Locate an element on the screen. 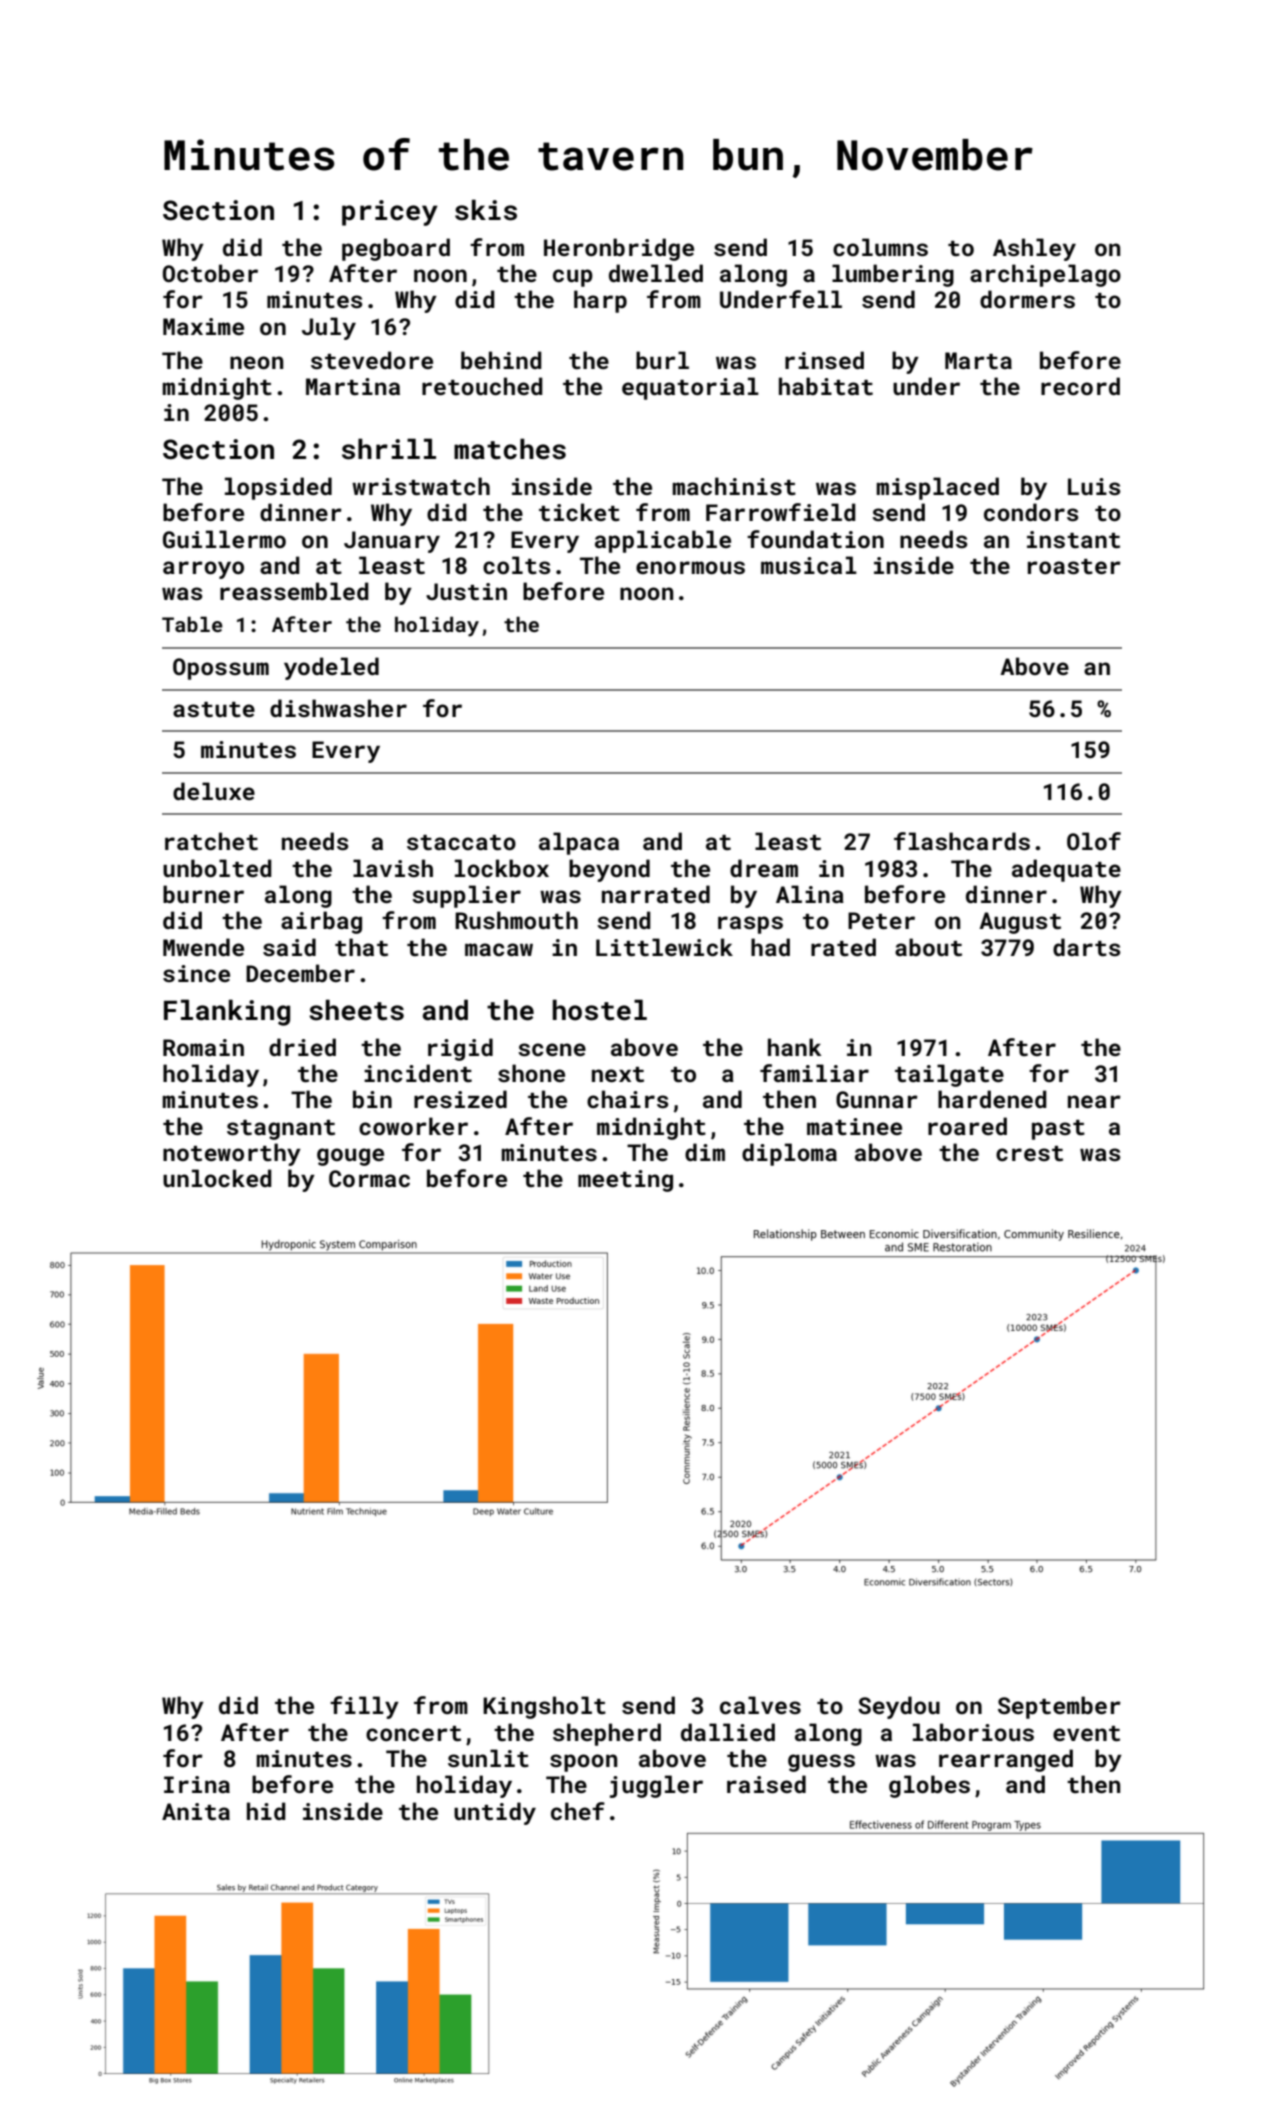 The image size is (1284, 2115). darts is located at coordinates (1087, 947).
